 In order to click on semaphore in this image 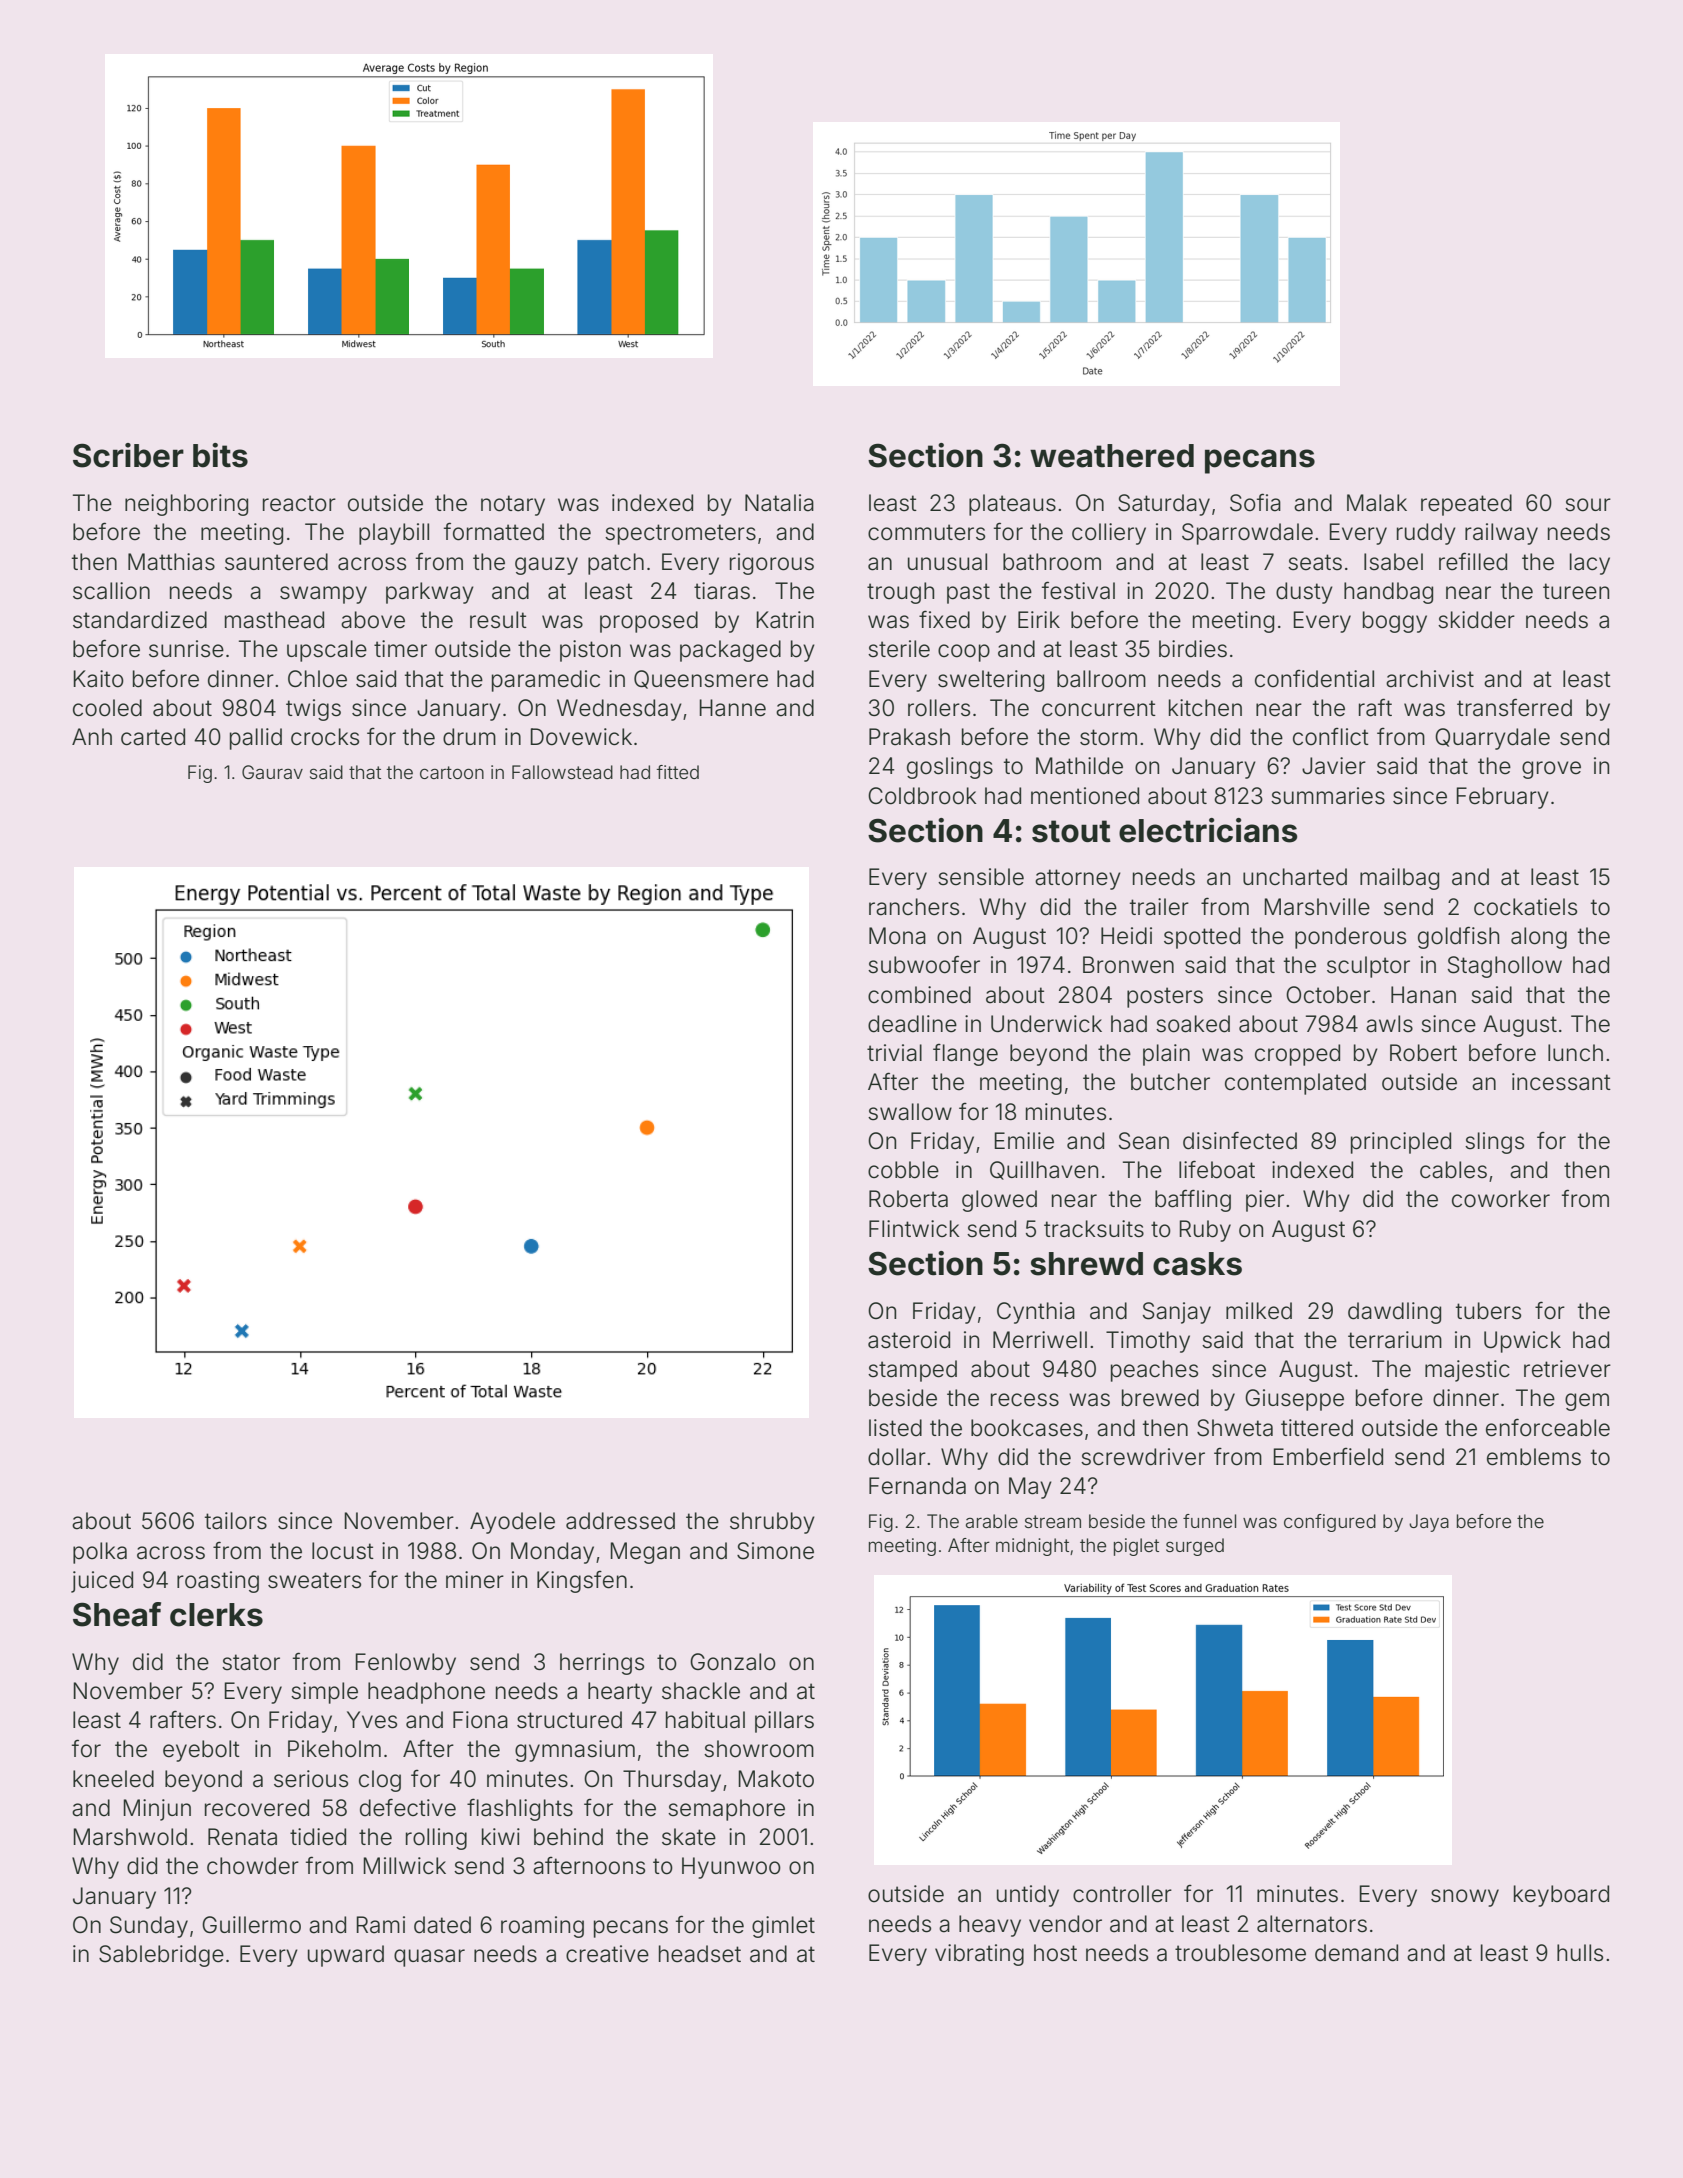, I will do `click(726, 1810)`.
